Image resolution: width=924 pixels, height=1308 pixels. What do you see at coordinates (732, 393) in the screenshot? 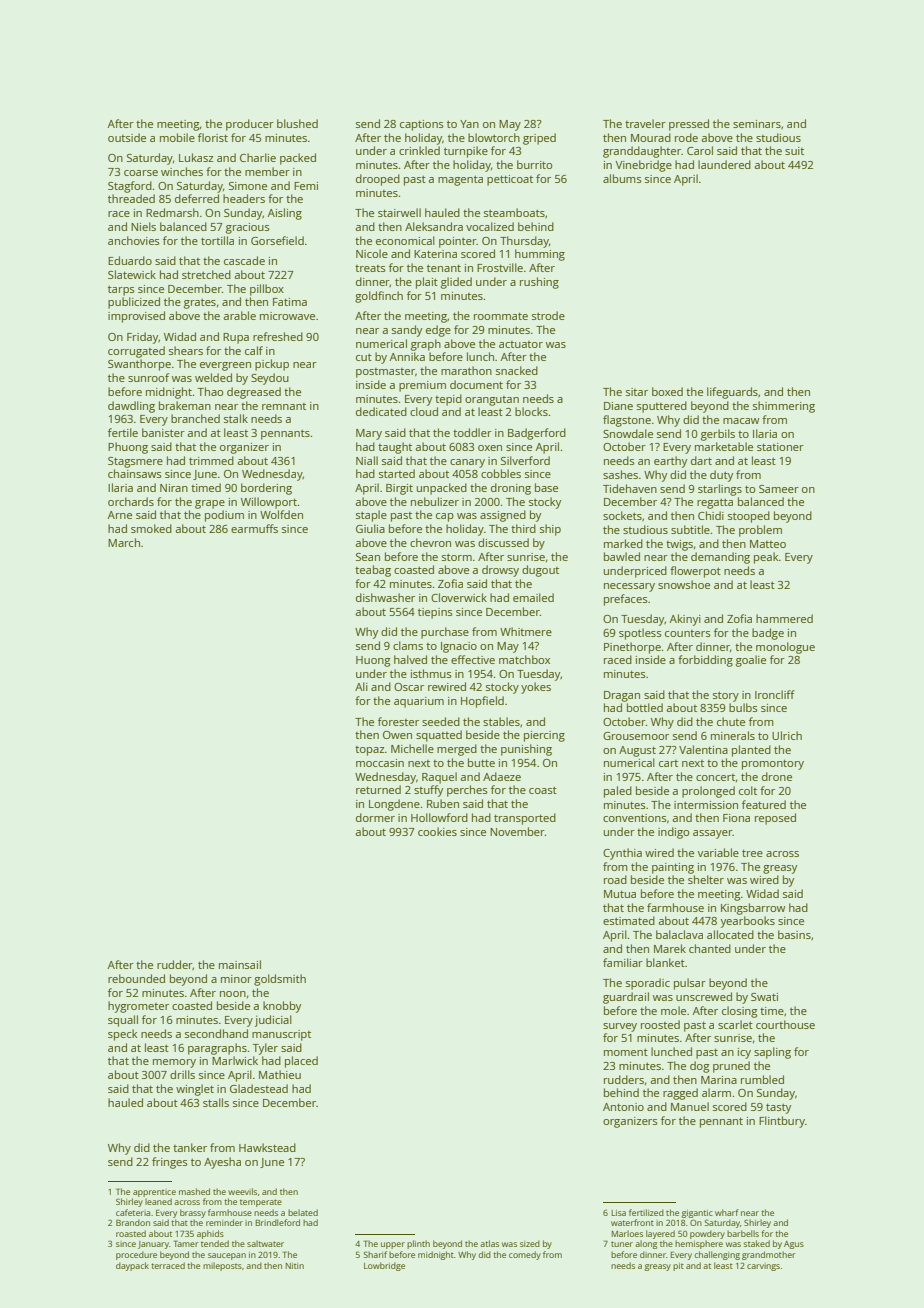
I see `lifeguards` at bounding box center [732, 393].
